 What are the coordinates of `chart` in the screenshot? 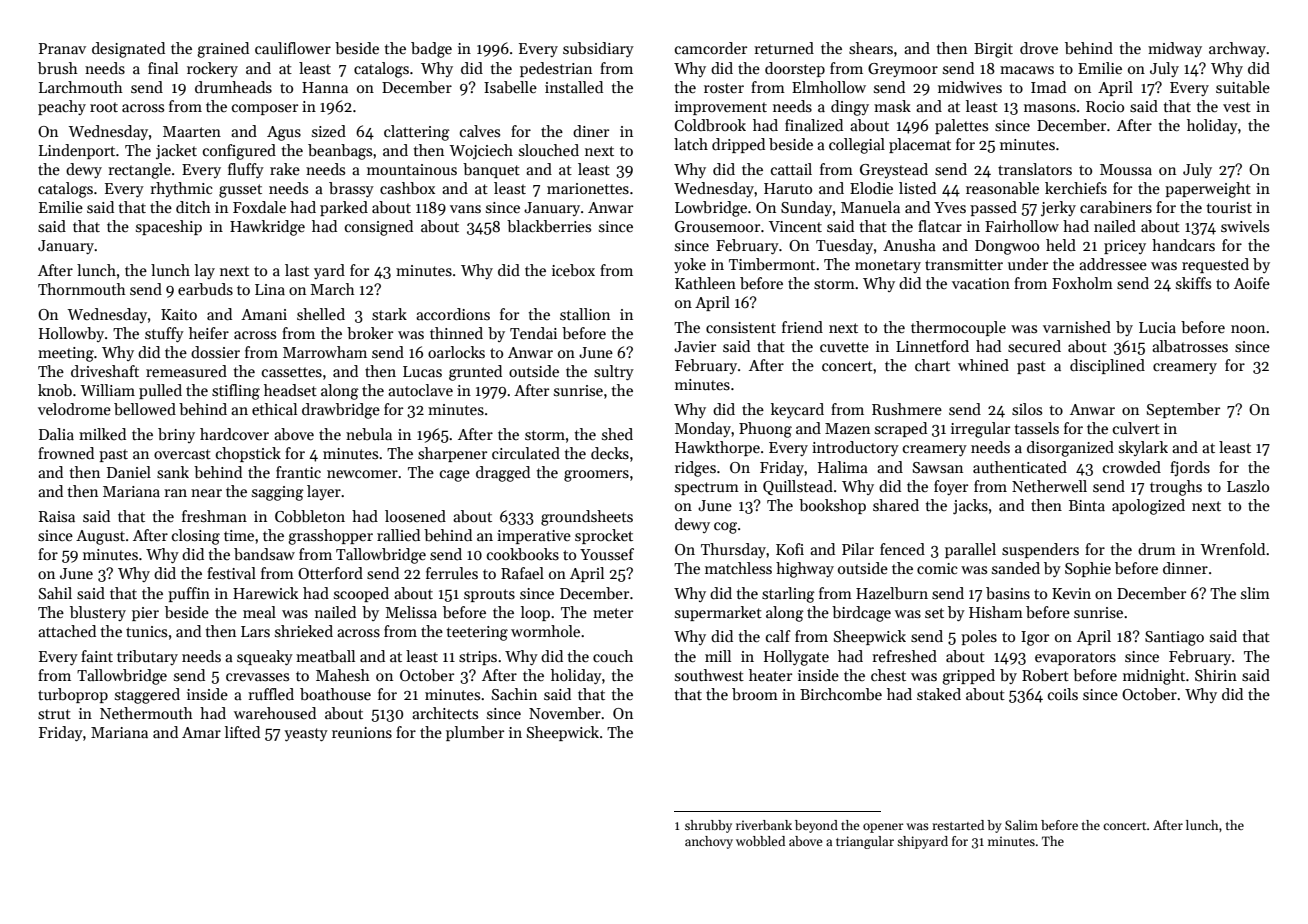 It's located at (932, 365).
